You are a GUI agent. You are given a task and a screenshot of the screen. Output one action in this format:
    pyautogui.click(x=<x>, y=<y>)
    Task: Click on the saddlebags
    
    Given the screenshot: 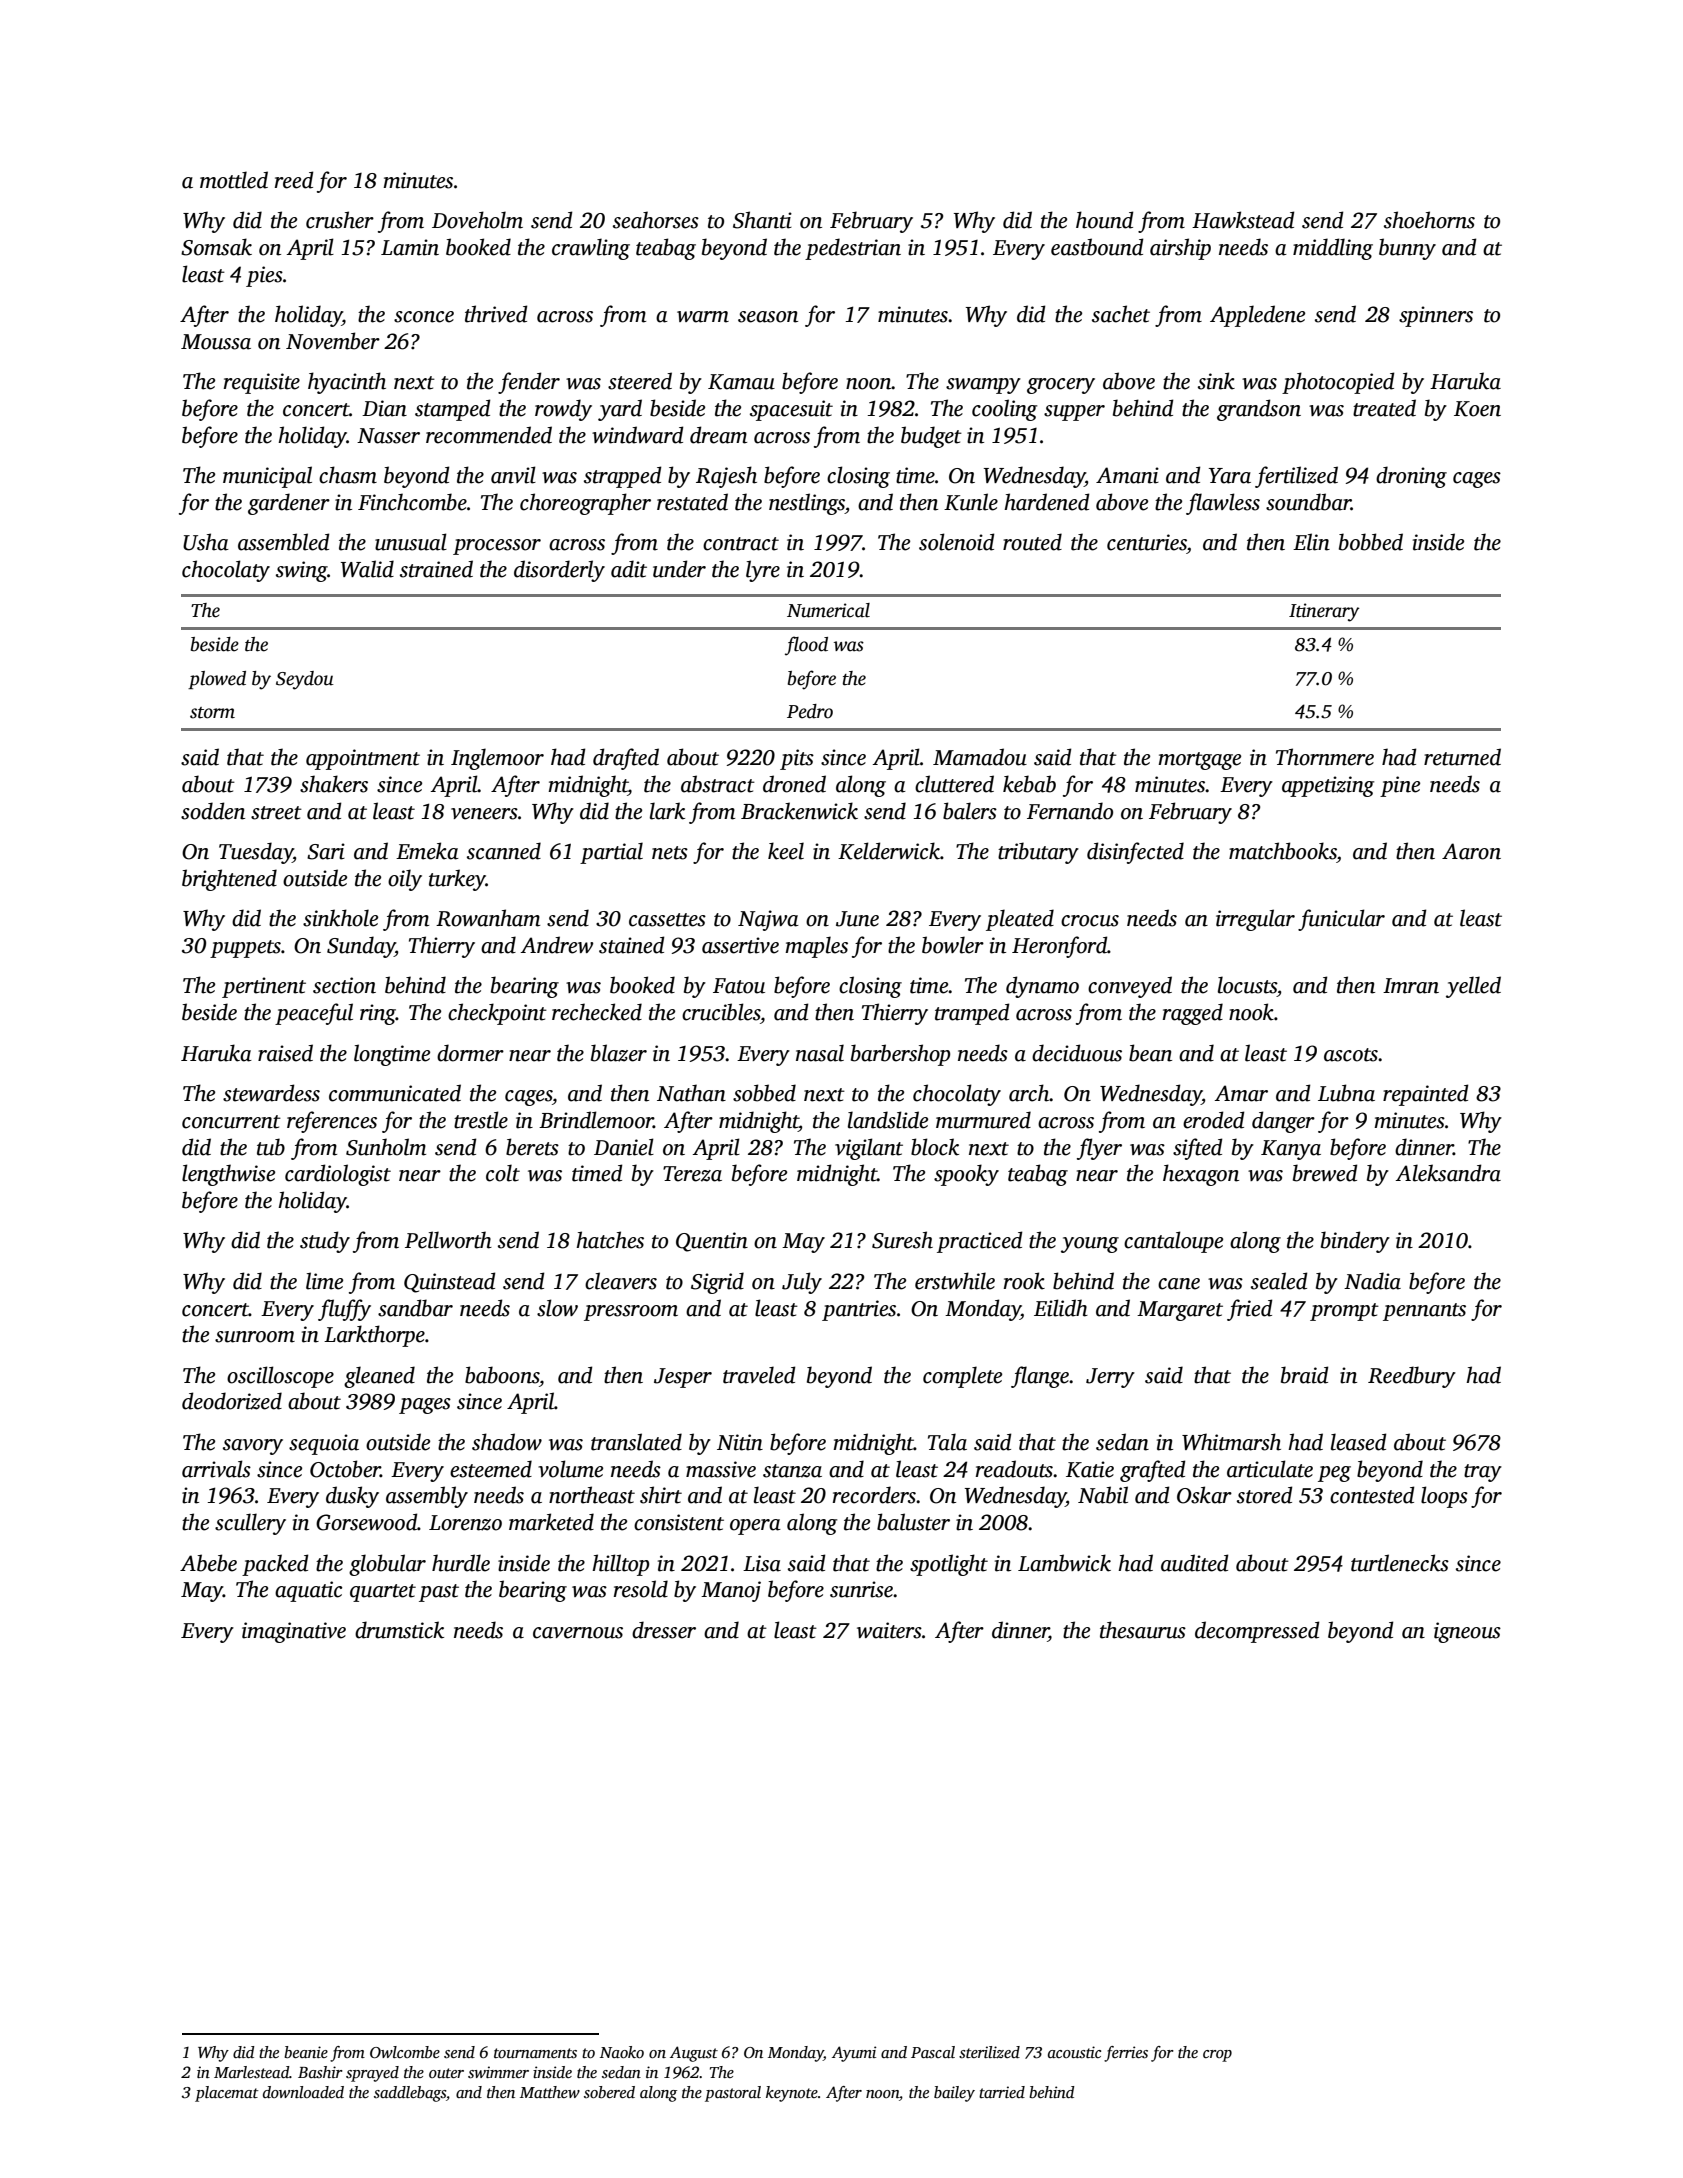 What is the action you would take?
    pyautogui.click(x=410, y=2094)
